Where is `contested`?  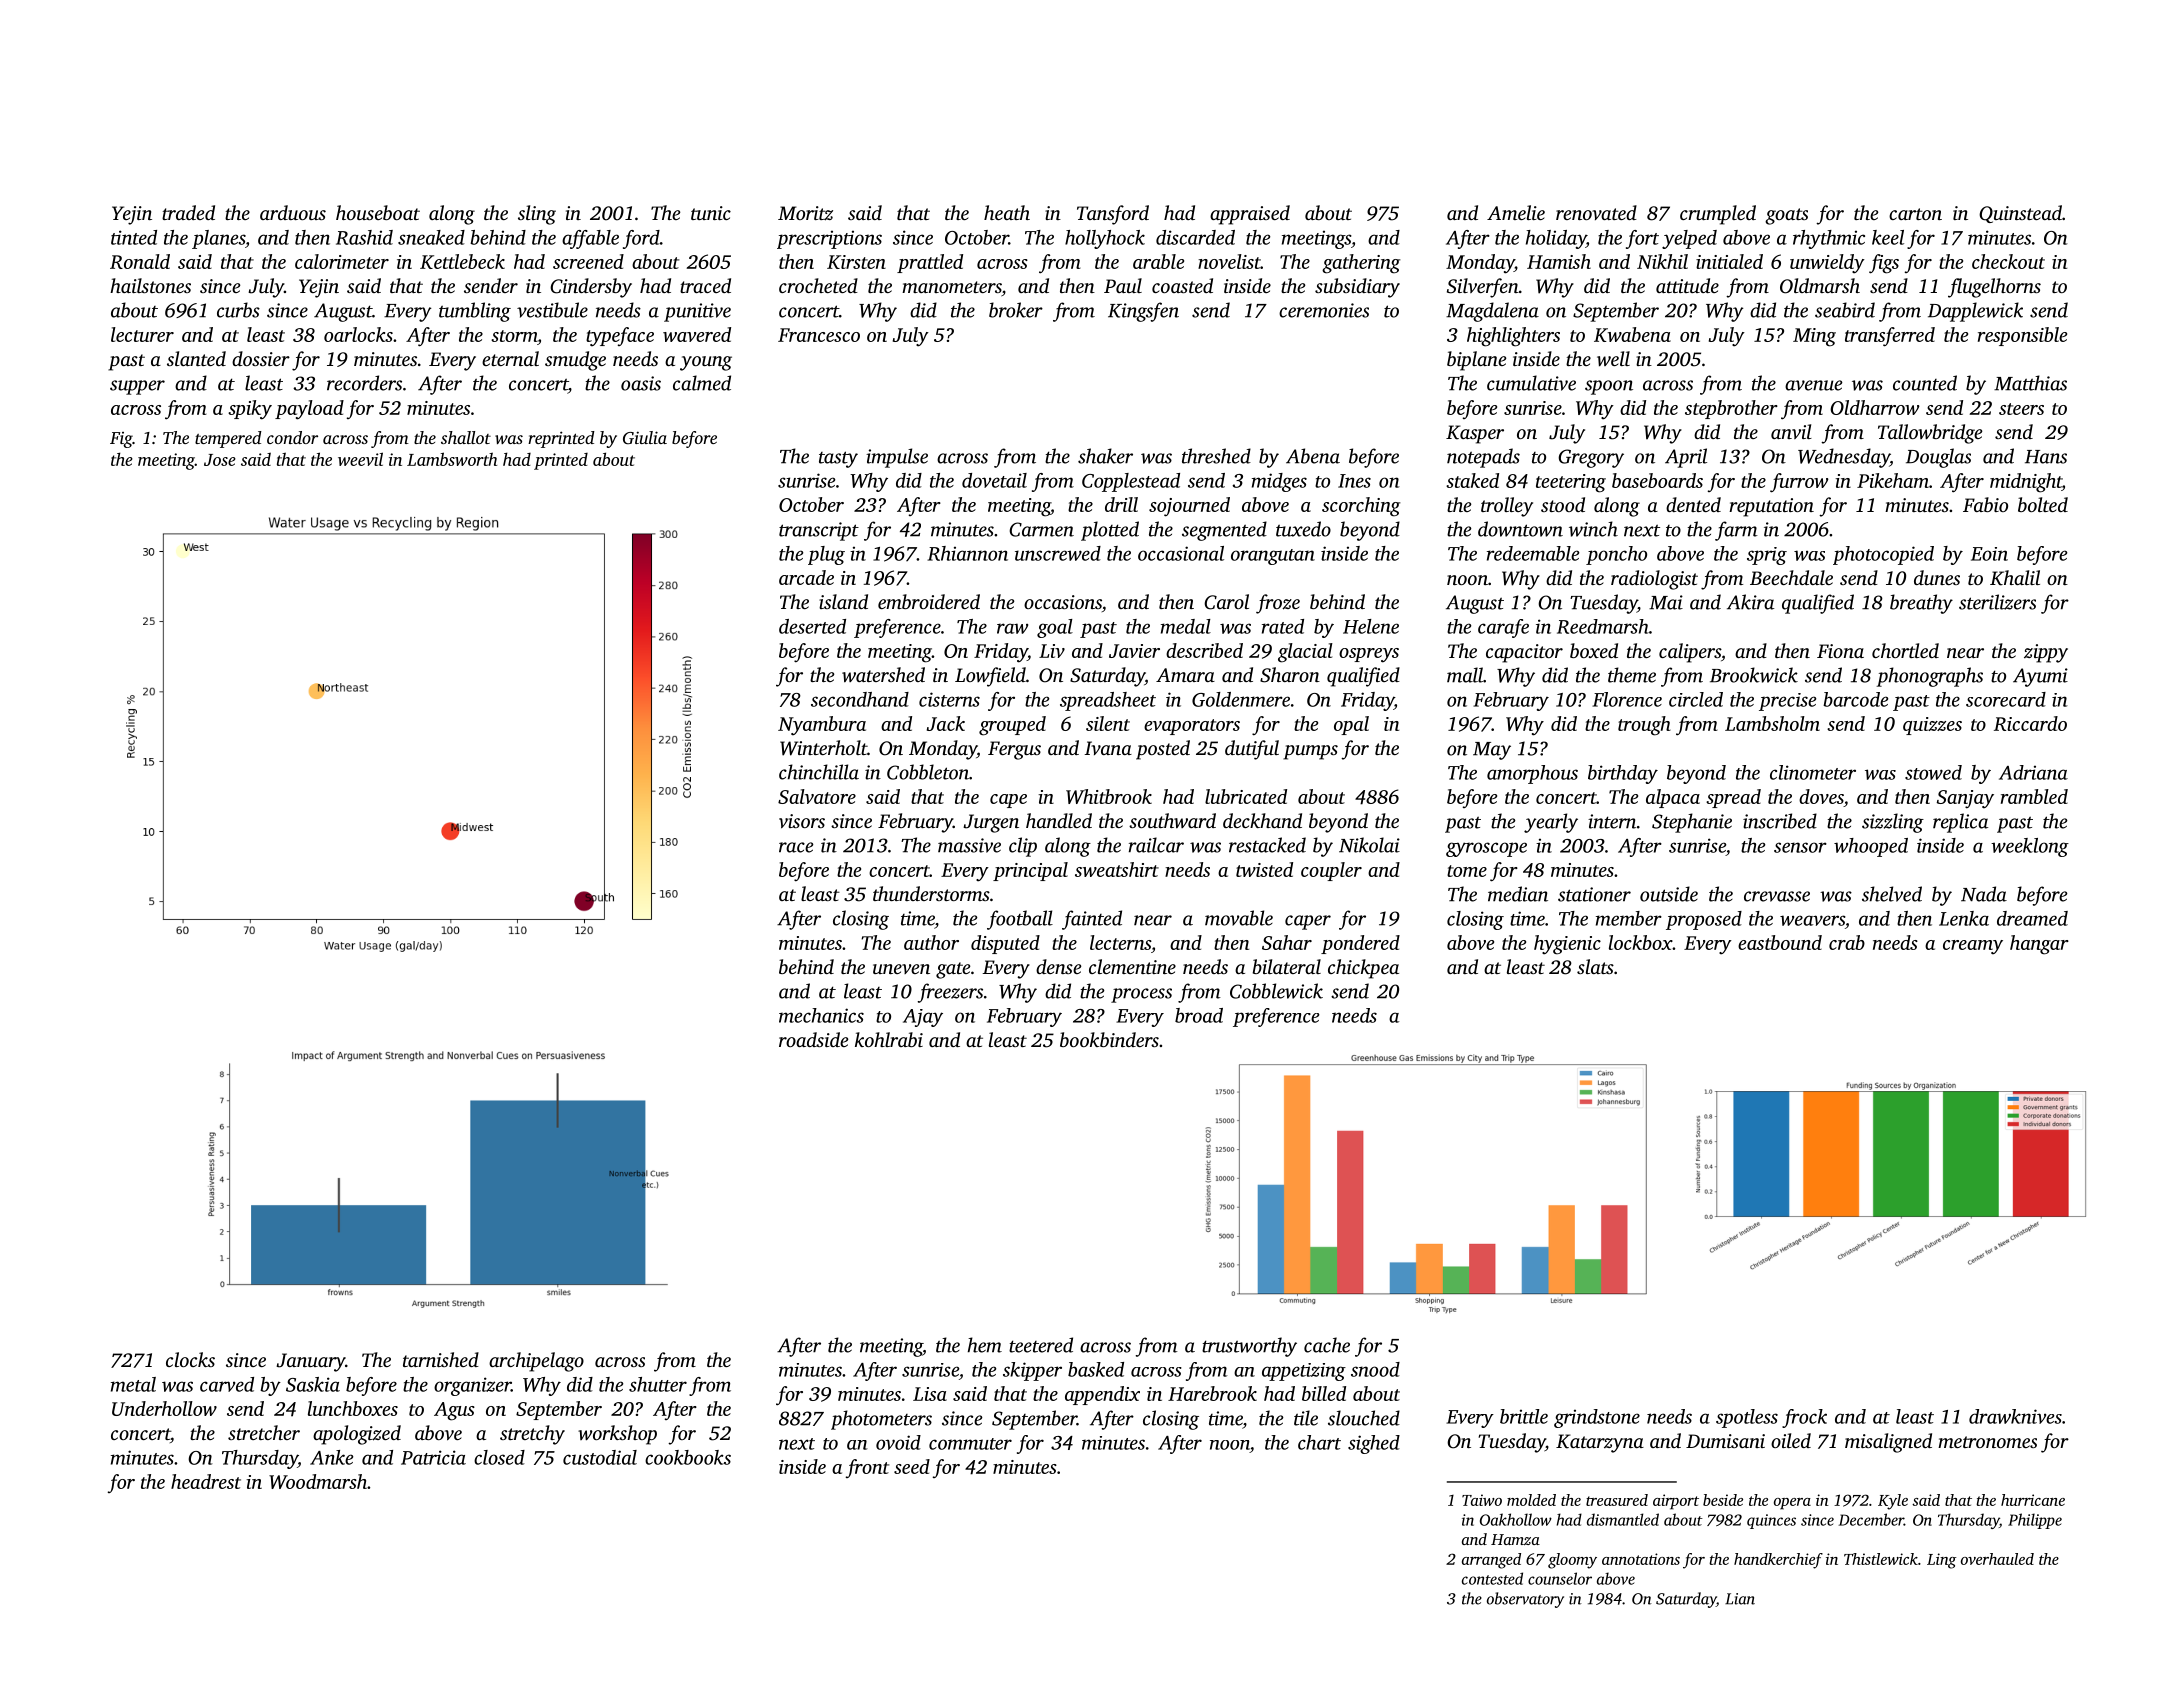
contested is located at coordinates (1492, 1578).
